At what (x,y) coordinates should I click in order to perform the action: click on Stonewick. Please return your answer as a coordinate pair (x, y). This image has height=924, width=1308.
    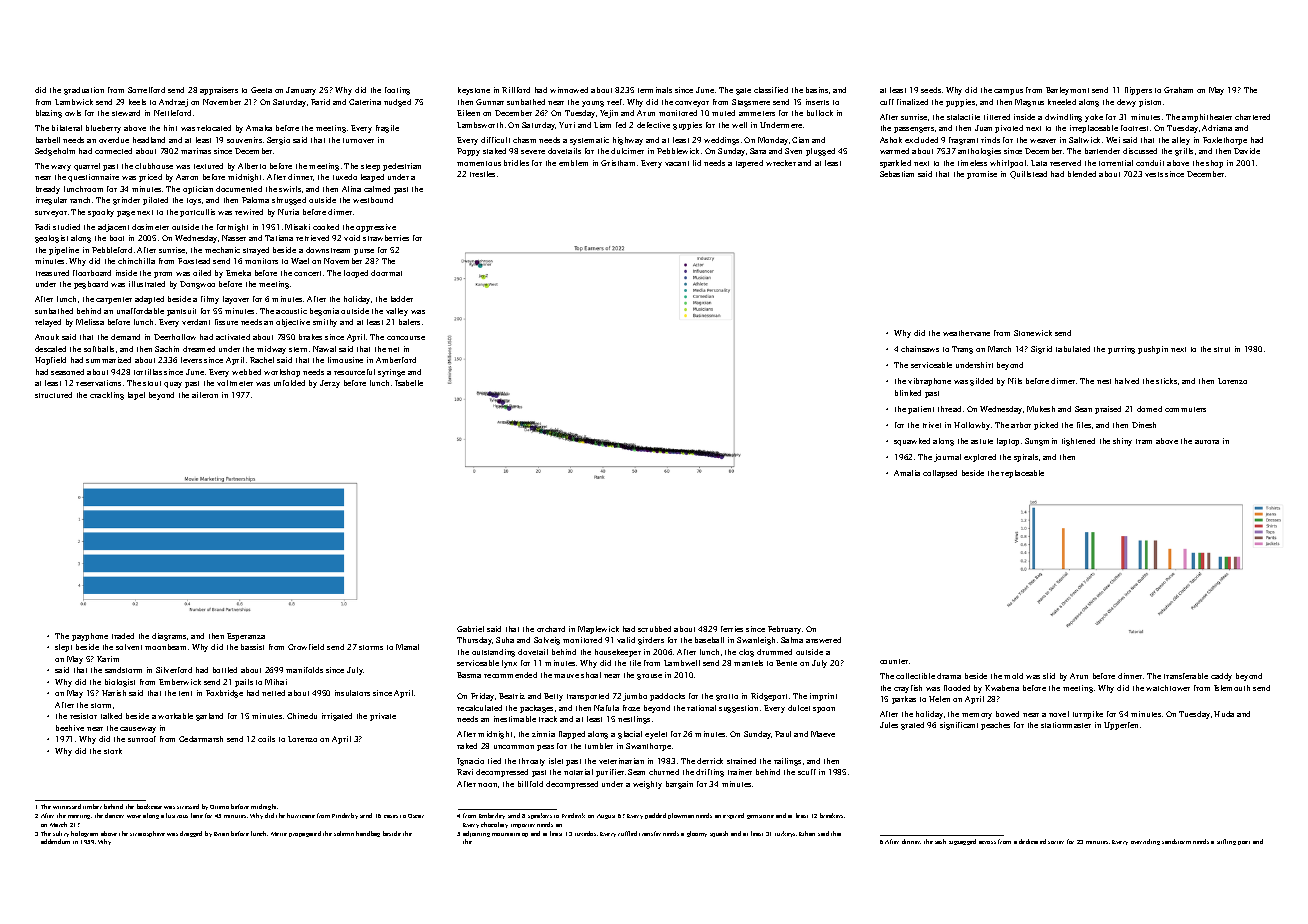
    Looking at the image, I should click on (1033, 333).
